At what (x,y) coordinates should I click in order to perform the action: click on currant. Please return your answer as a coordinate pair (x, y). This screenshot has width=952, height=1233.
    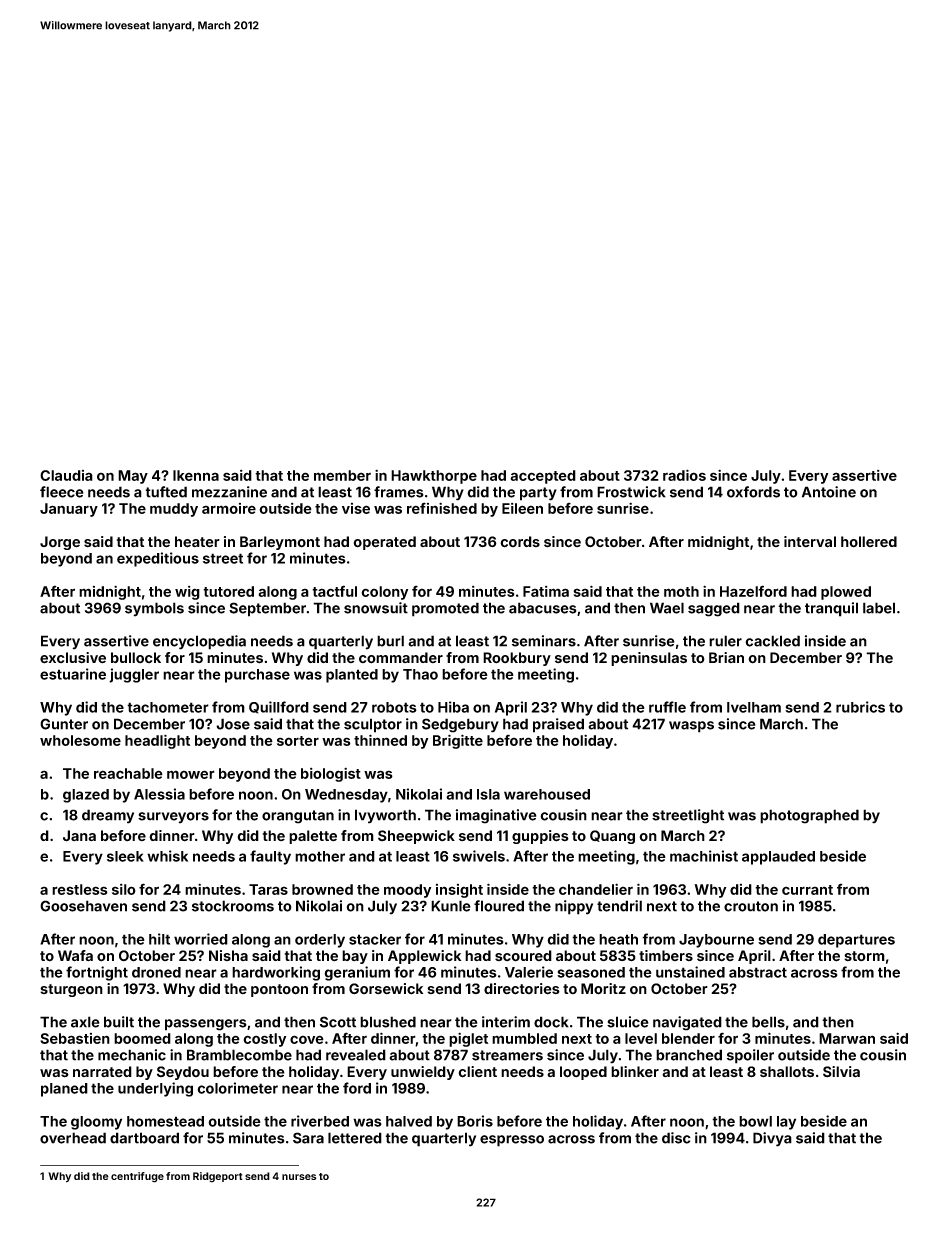
    Looking at the image, I should click on (807, 890).
